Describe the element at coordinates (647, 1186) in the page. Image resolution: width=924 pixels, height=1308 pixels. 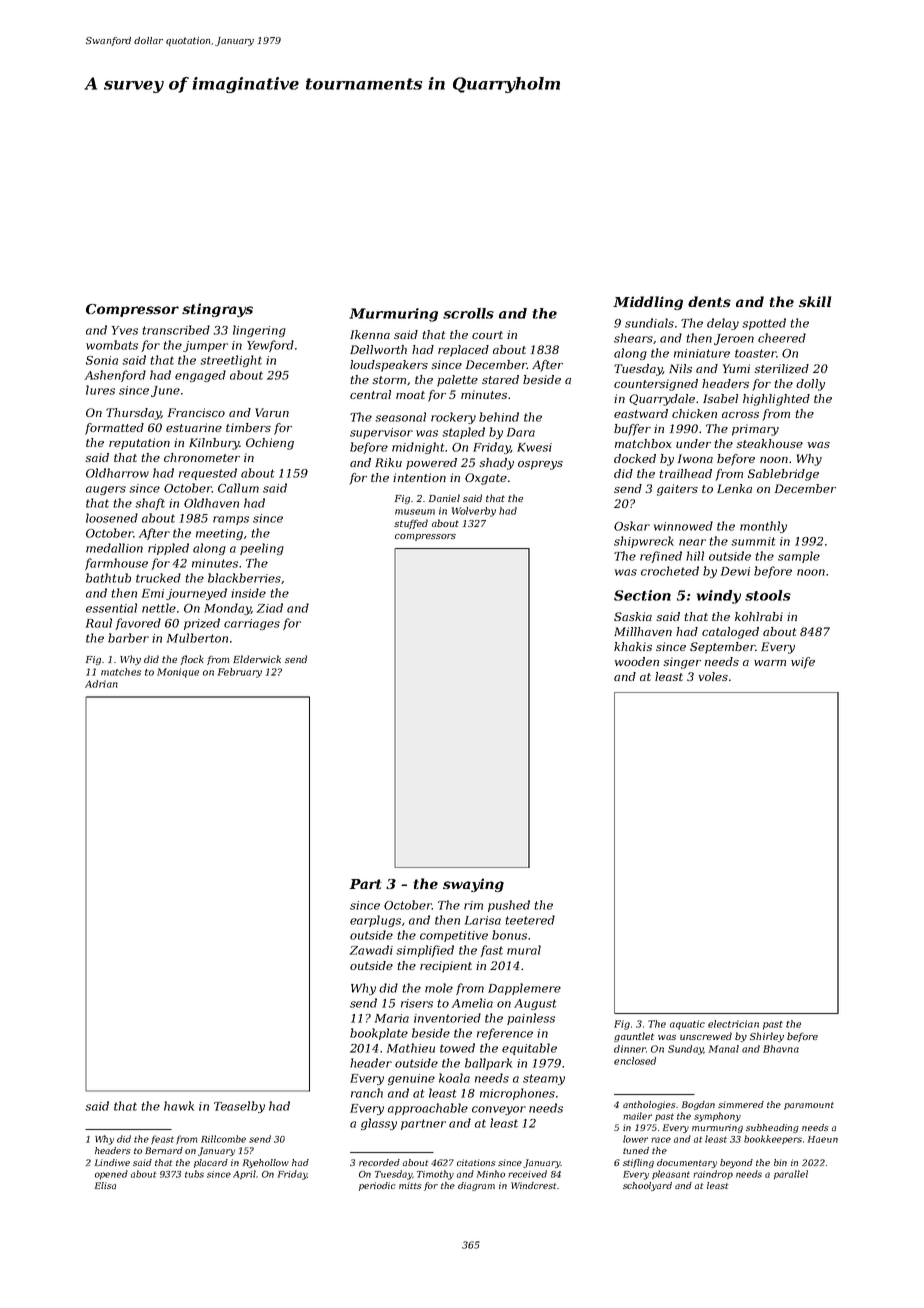
I see `schoolyard` at that location.
